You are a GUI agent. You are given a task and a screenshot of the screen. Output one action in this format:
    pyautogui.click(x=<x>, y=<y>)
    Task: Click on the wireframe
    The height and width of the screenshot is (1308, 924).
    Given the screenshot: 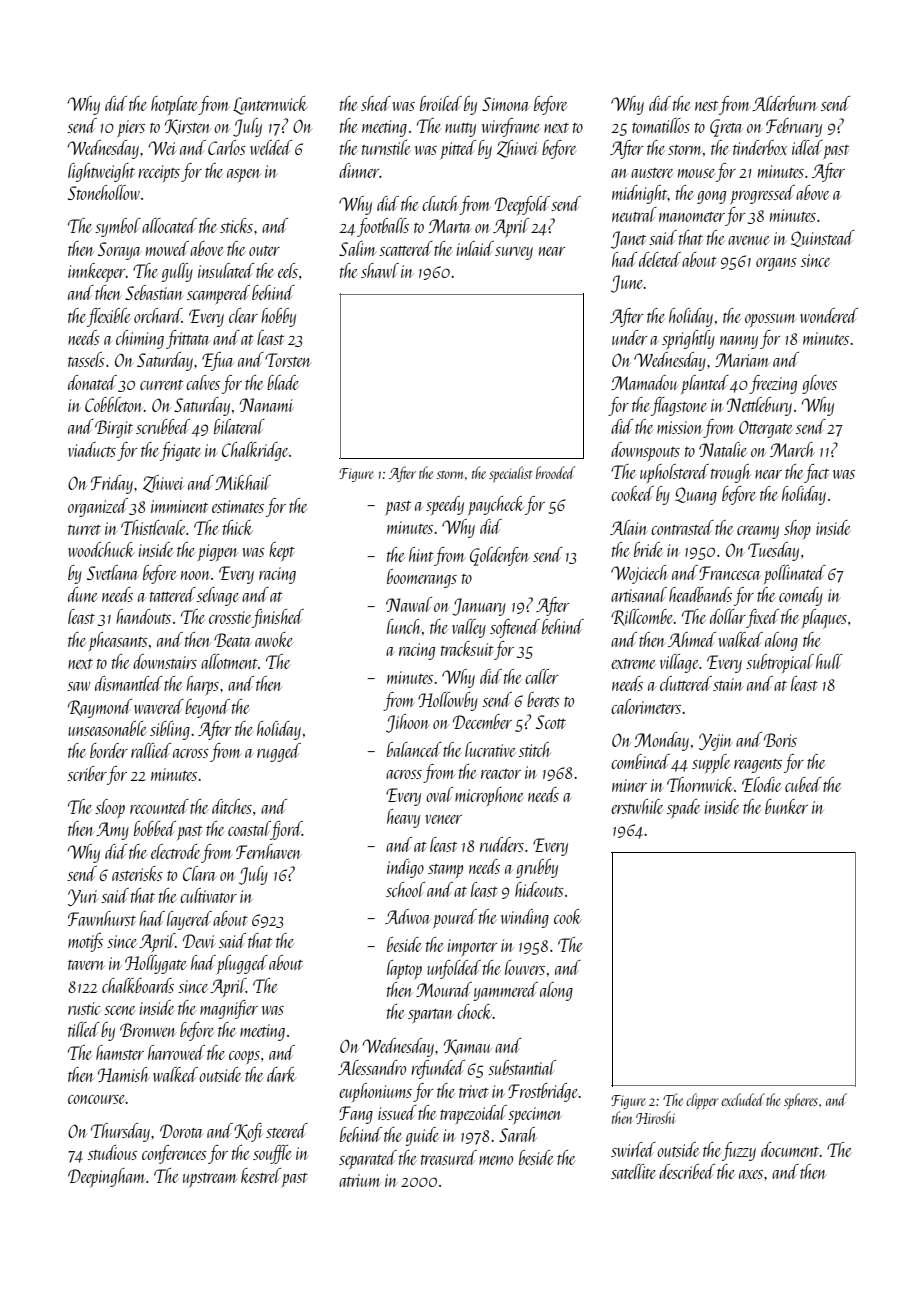 What is the action you would take?
    pyautogui.click(x=511, y=127)
